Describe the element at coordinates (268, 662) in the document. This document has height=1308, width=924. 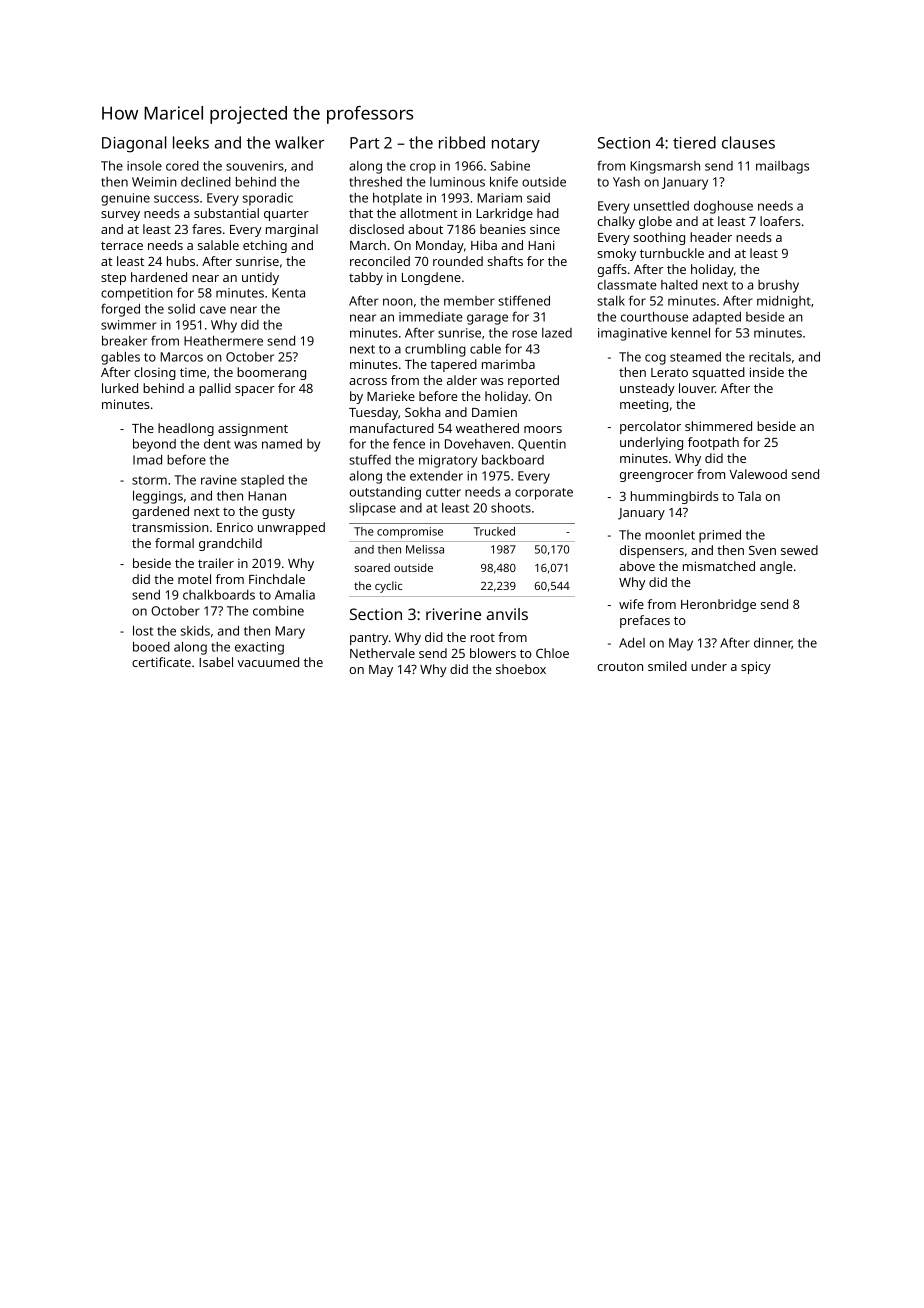
I see `vacuumed` at that location.
